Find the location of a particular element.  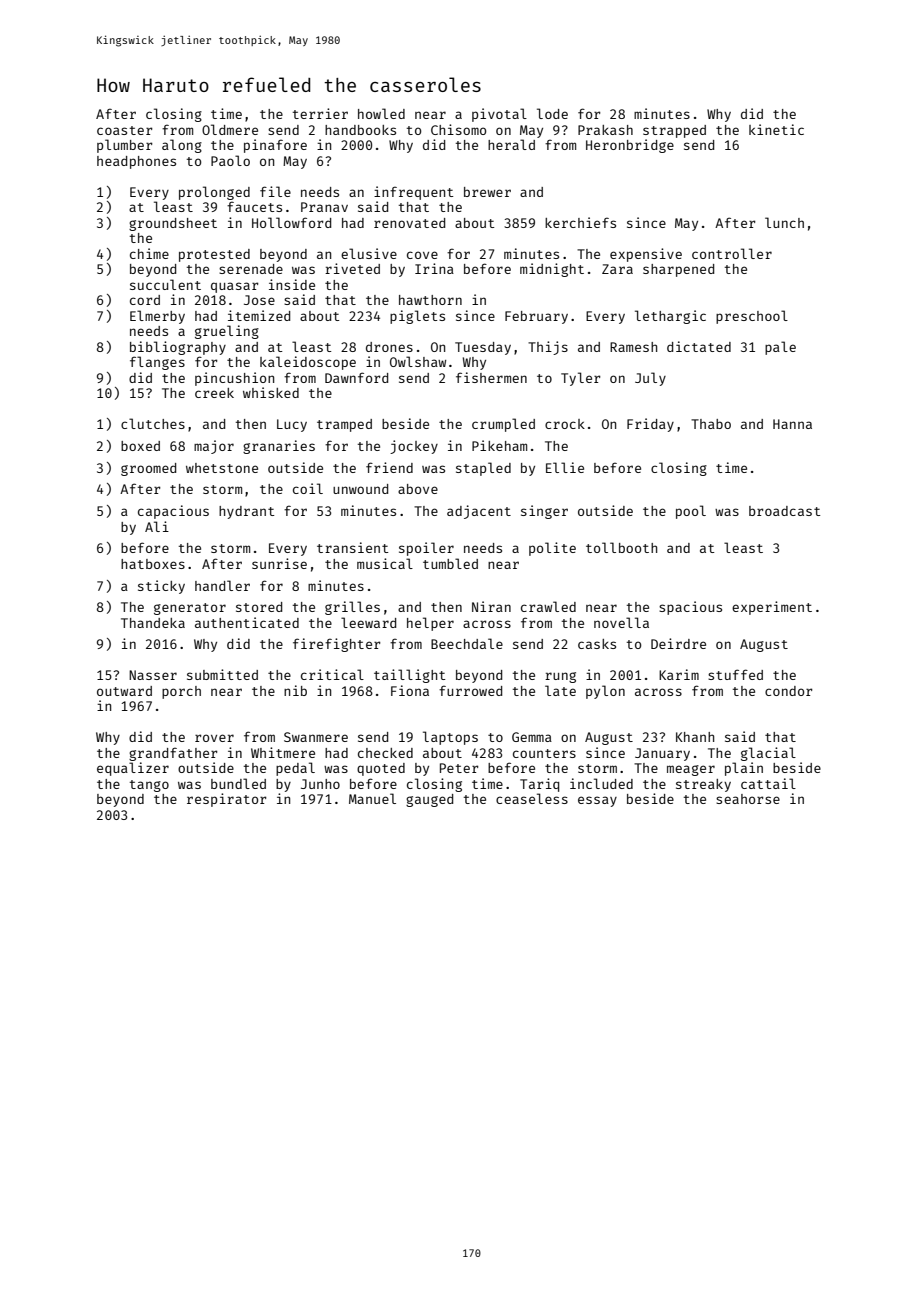

friend is located at coordinates (389, 467).
